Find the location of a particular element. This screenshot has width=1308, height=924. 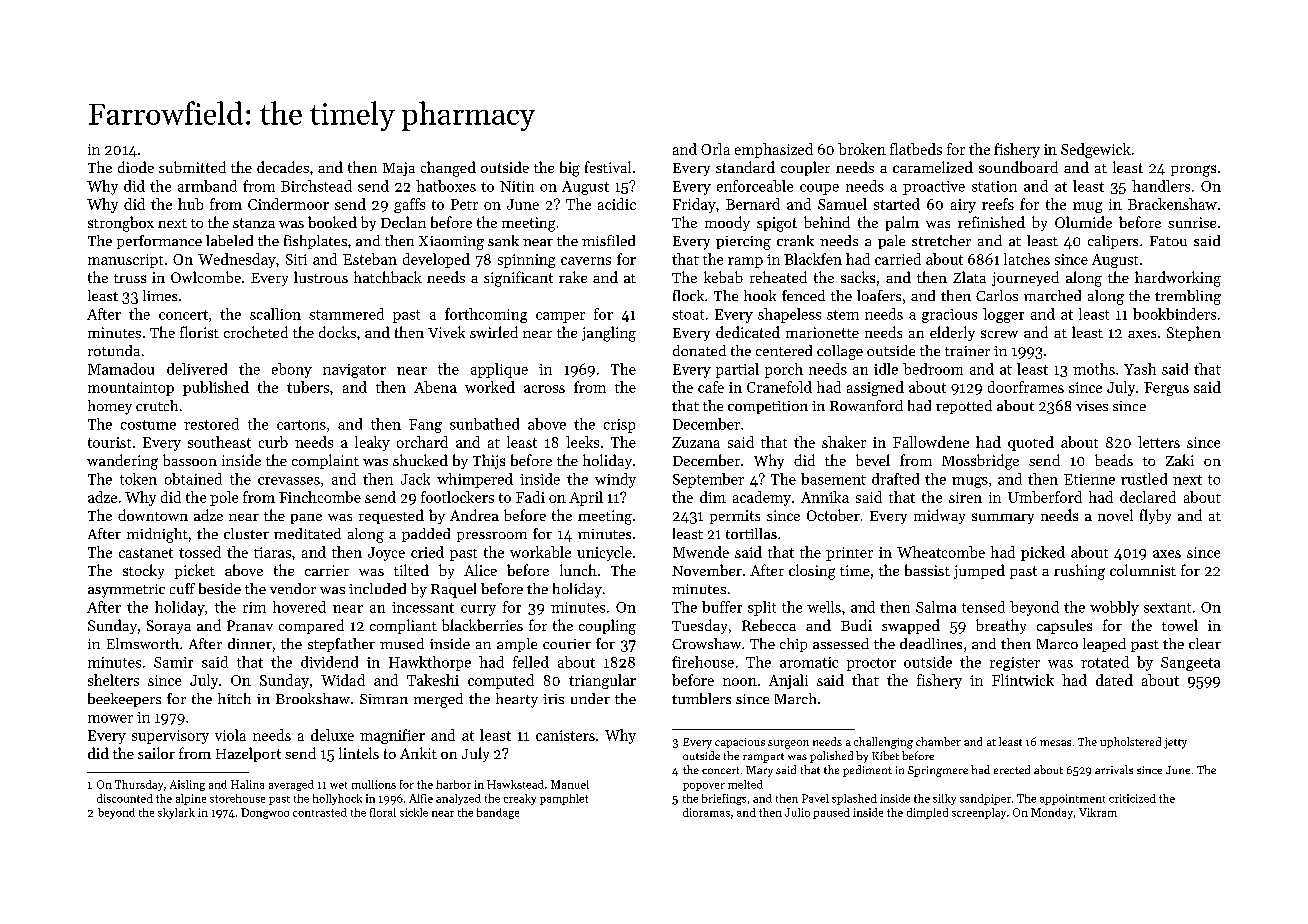

stoat is located at coordinates (688, 315).
